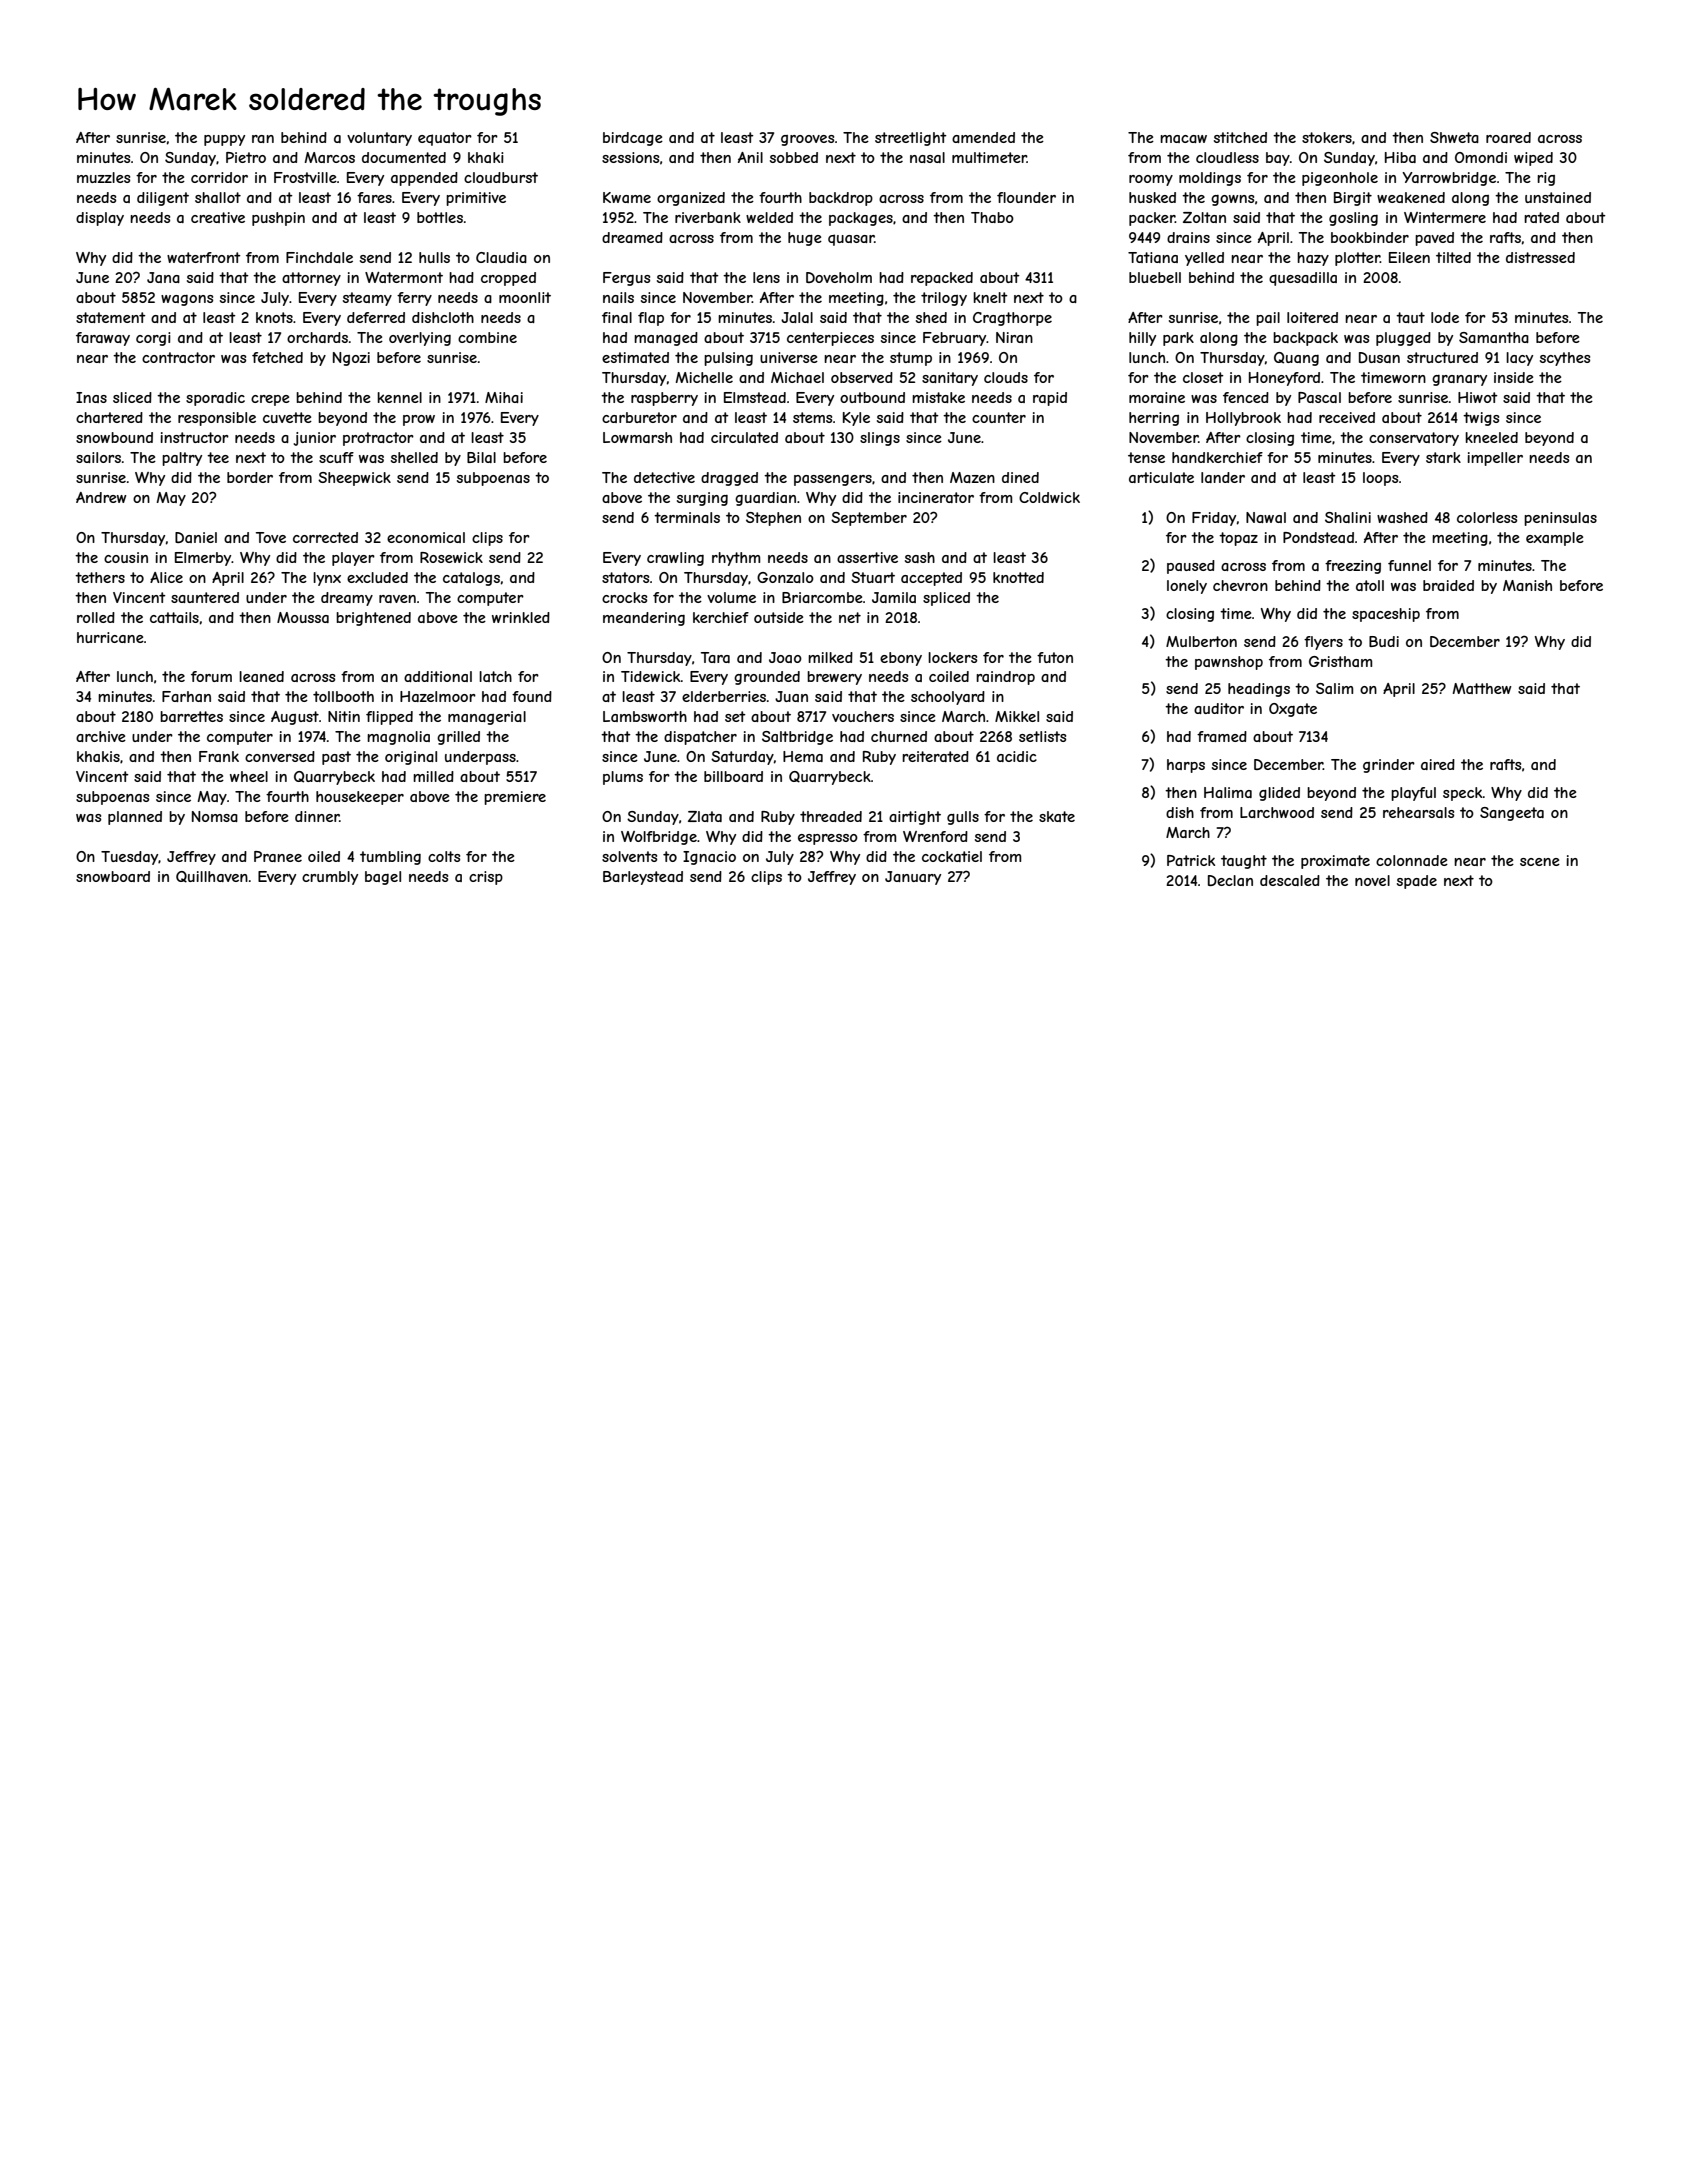  Describe the element at coordinates (850, 617) in the document. I see `net` at that location.
